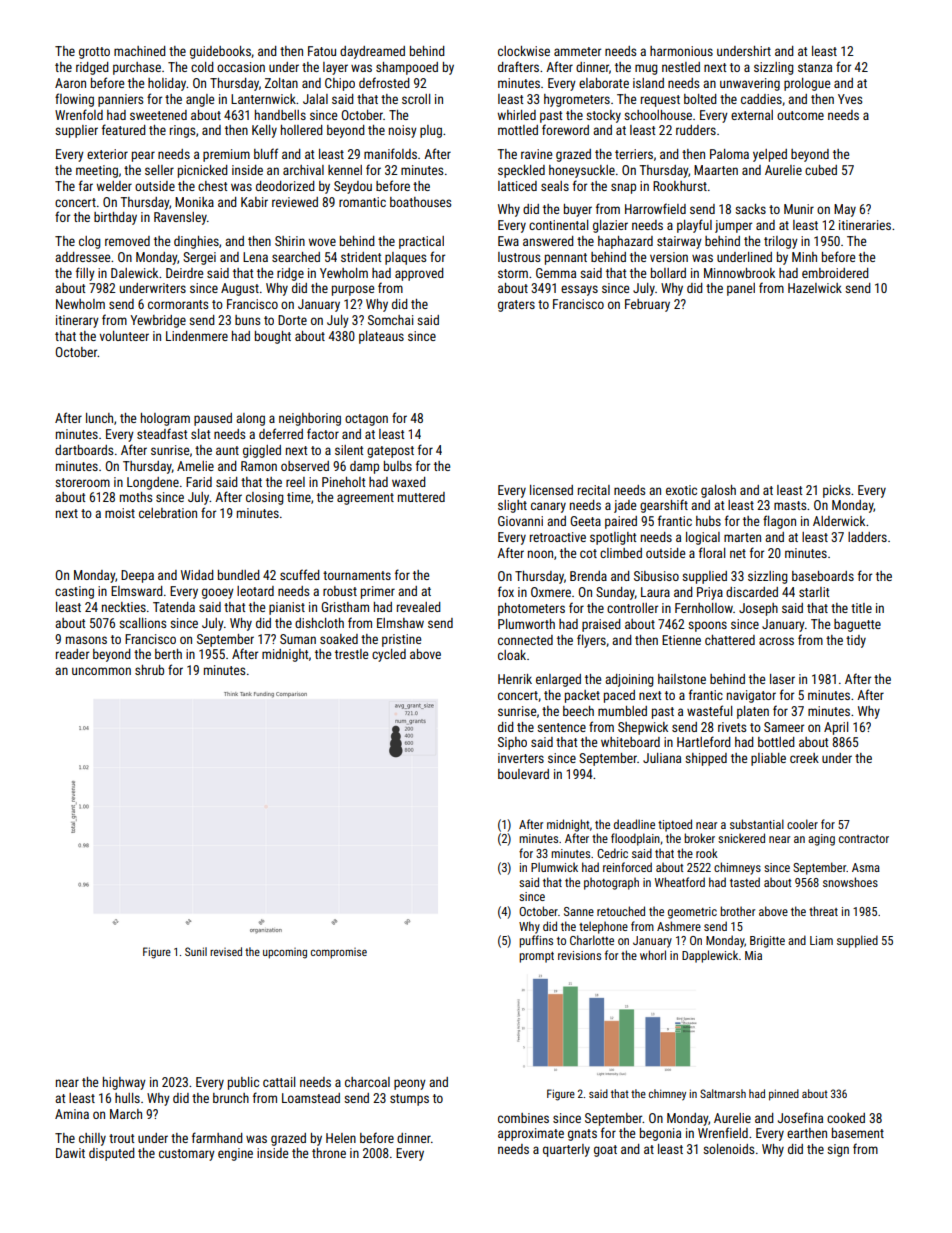 This document has width=952, height=1233. I want to click on boathouses, so click(420, 202).
